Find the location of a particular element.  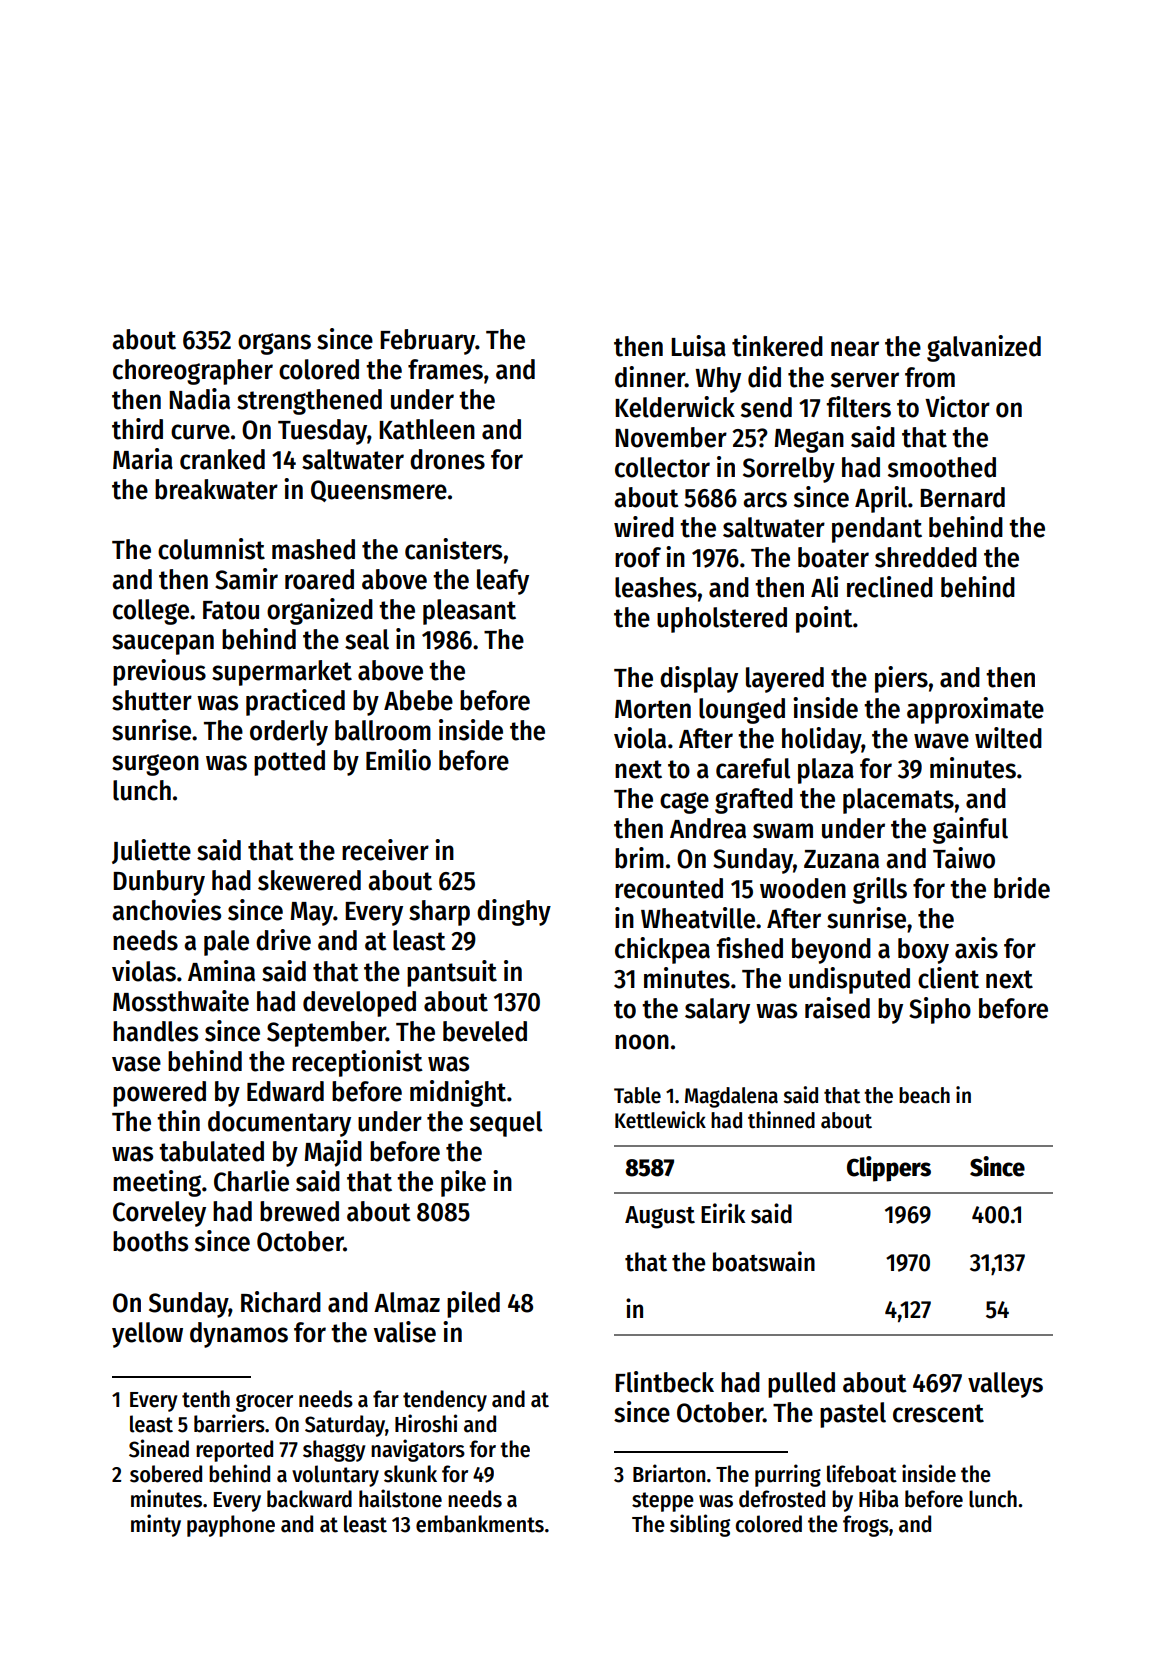

third is located at coordinates (137, 429).
